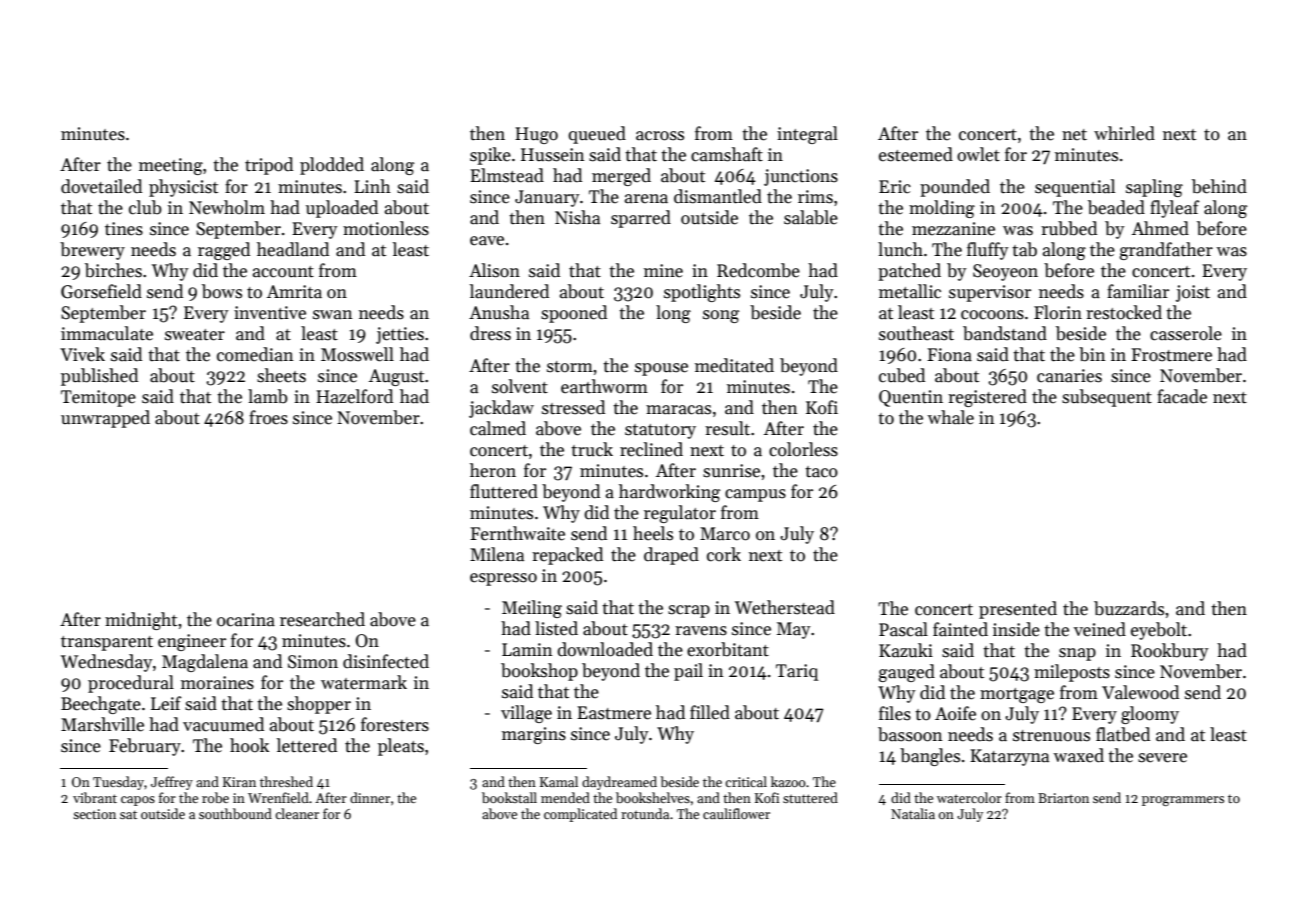  I want to click on Lamin, so click(527, 650).
